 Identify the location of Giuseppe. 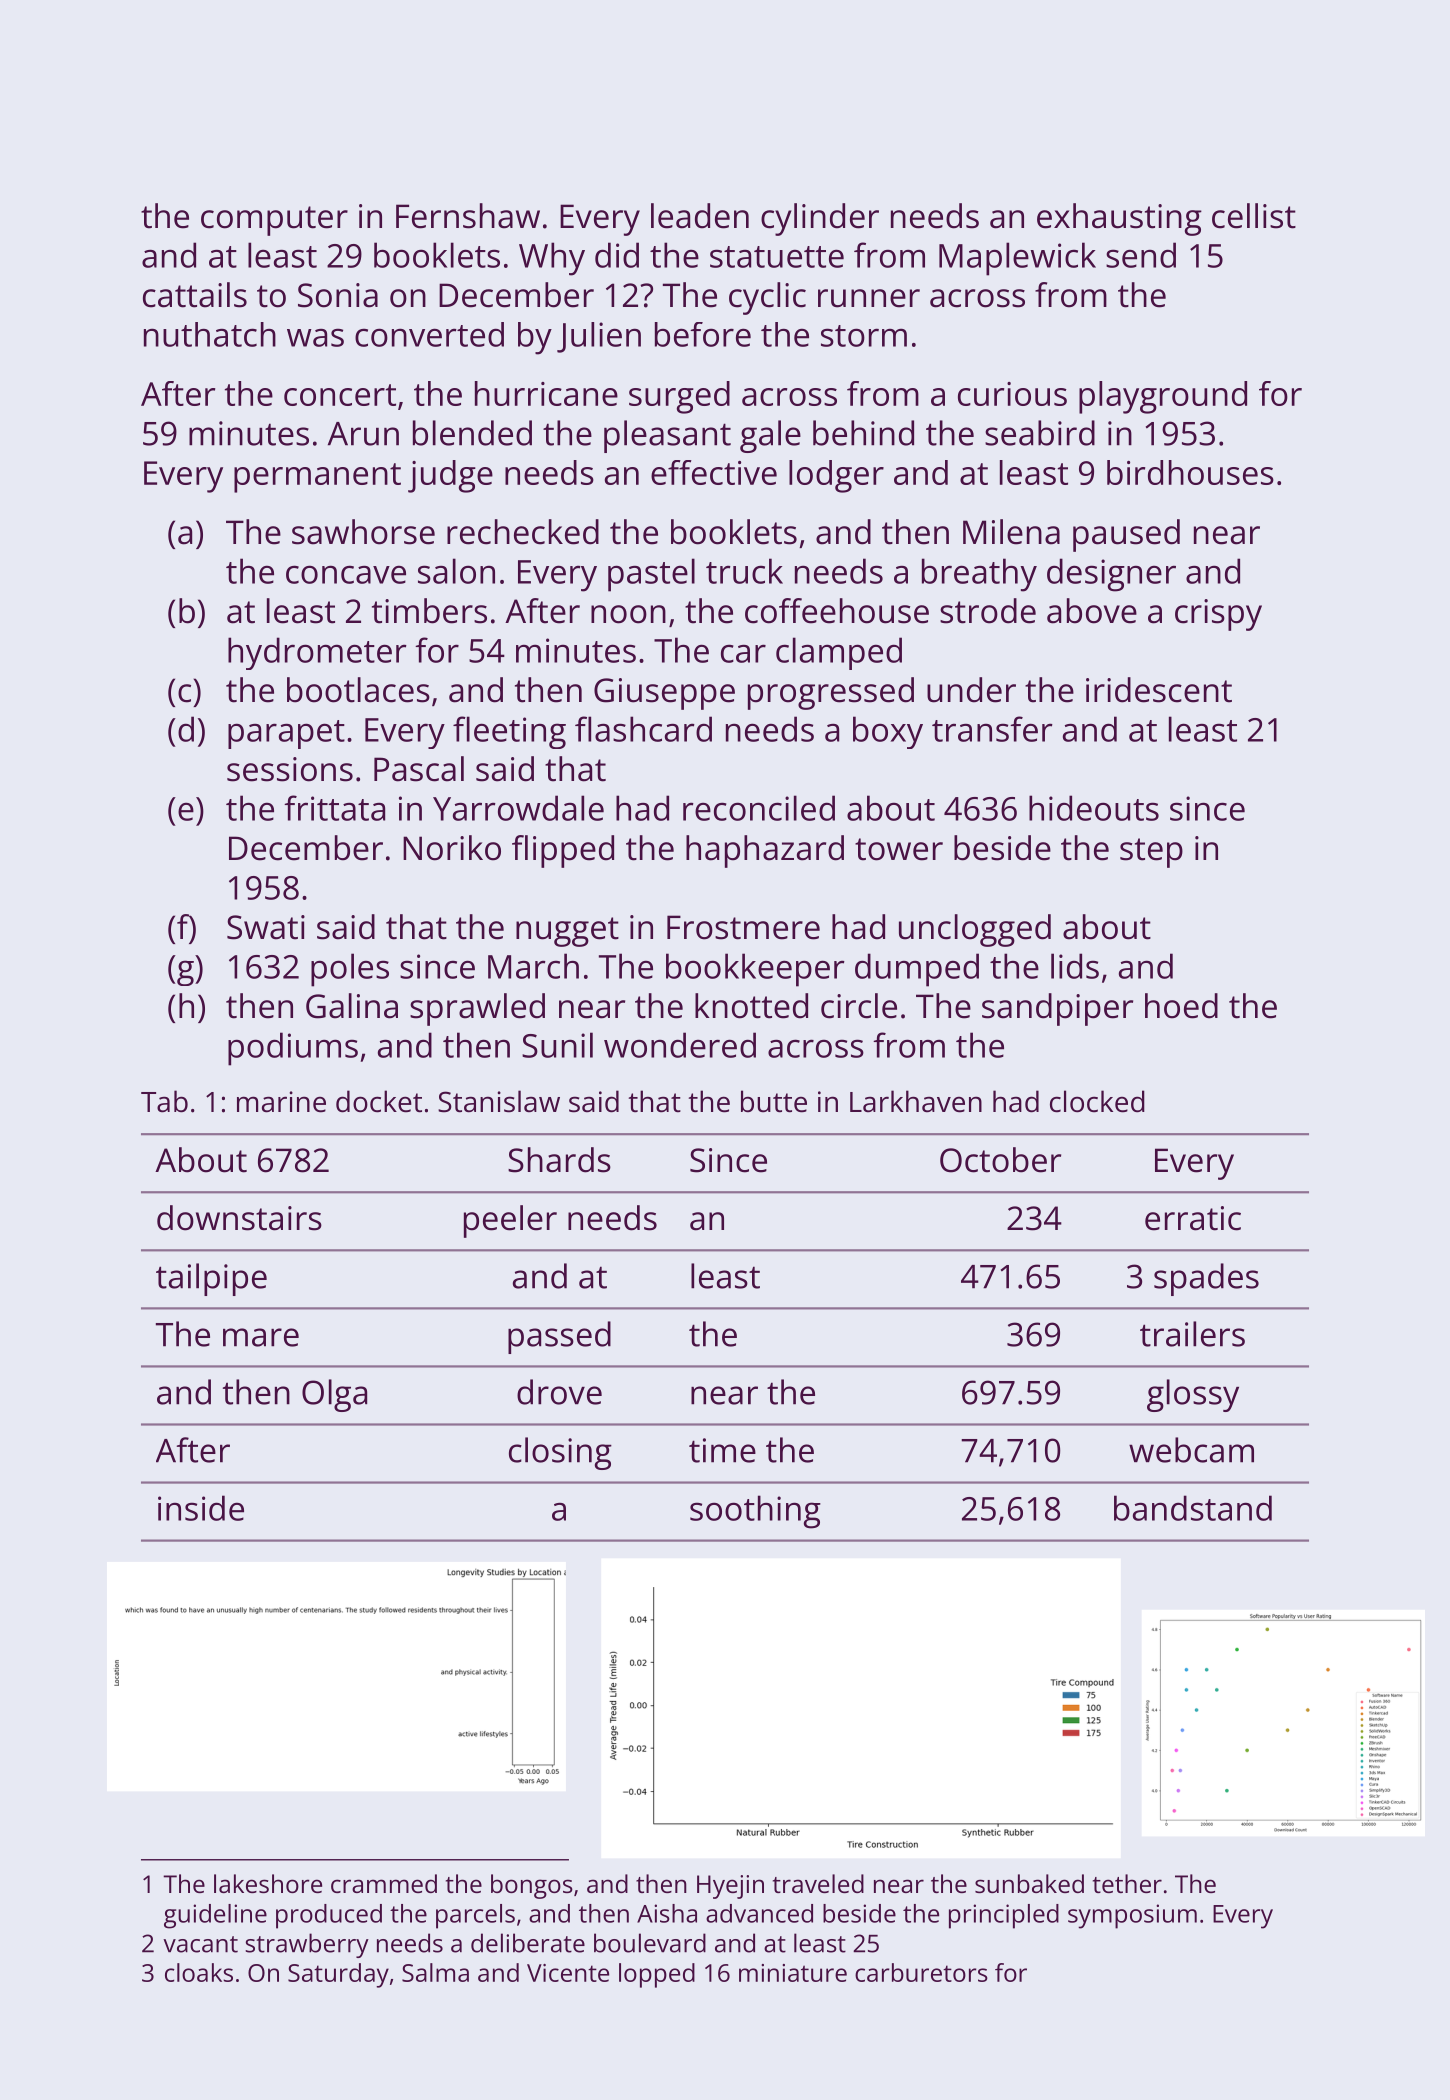
(664, 694).
